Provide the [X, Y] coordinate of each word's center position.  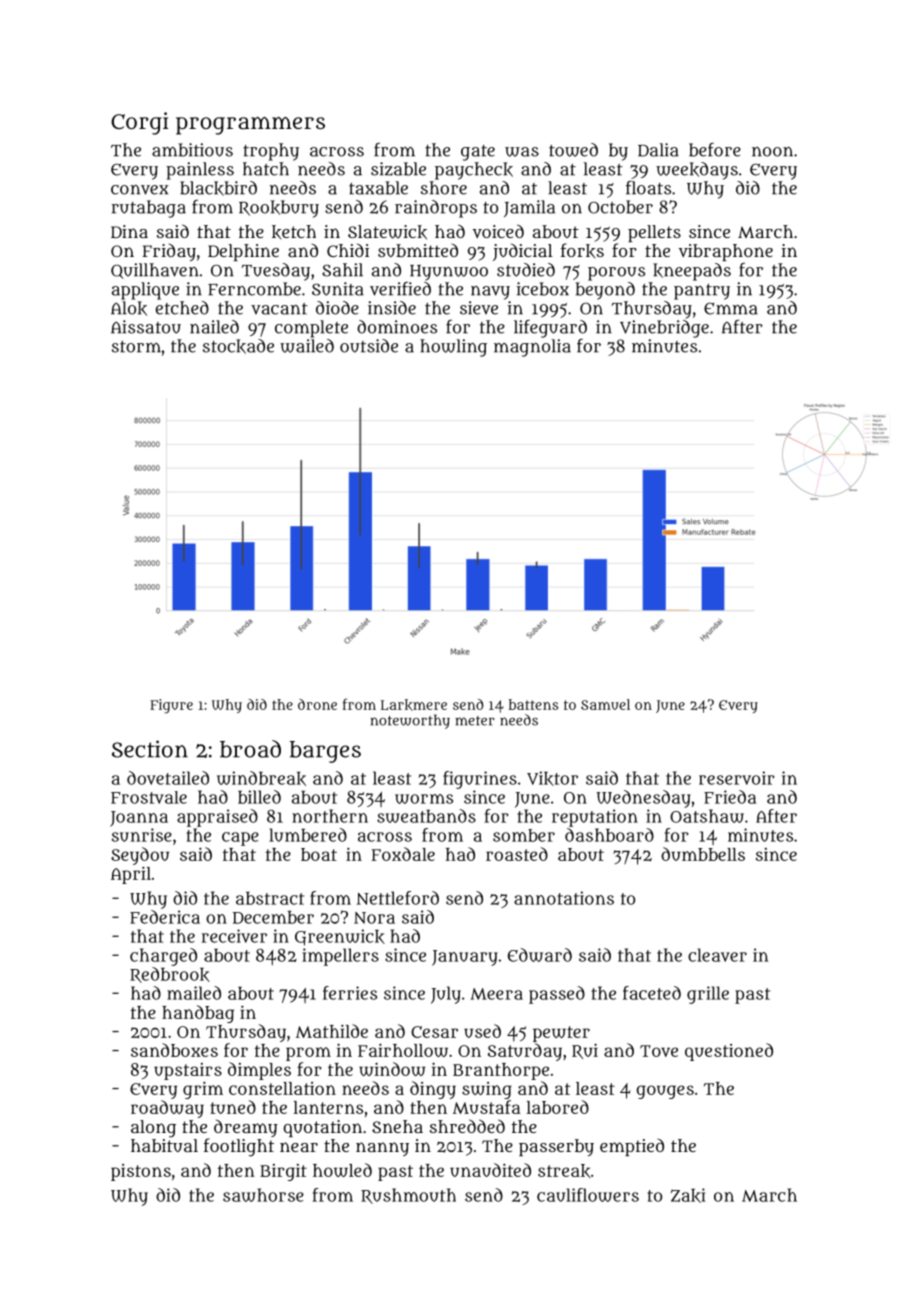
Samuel [605, 704]
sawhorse [263, 1195]
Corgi [139, 123]
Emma [731, 308]
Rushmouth [408, 1196]
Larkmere [414, 705]
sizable [398, 169]
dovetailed [168, 778]
